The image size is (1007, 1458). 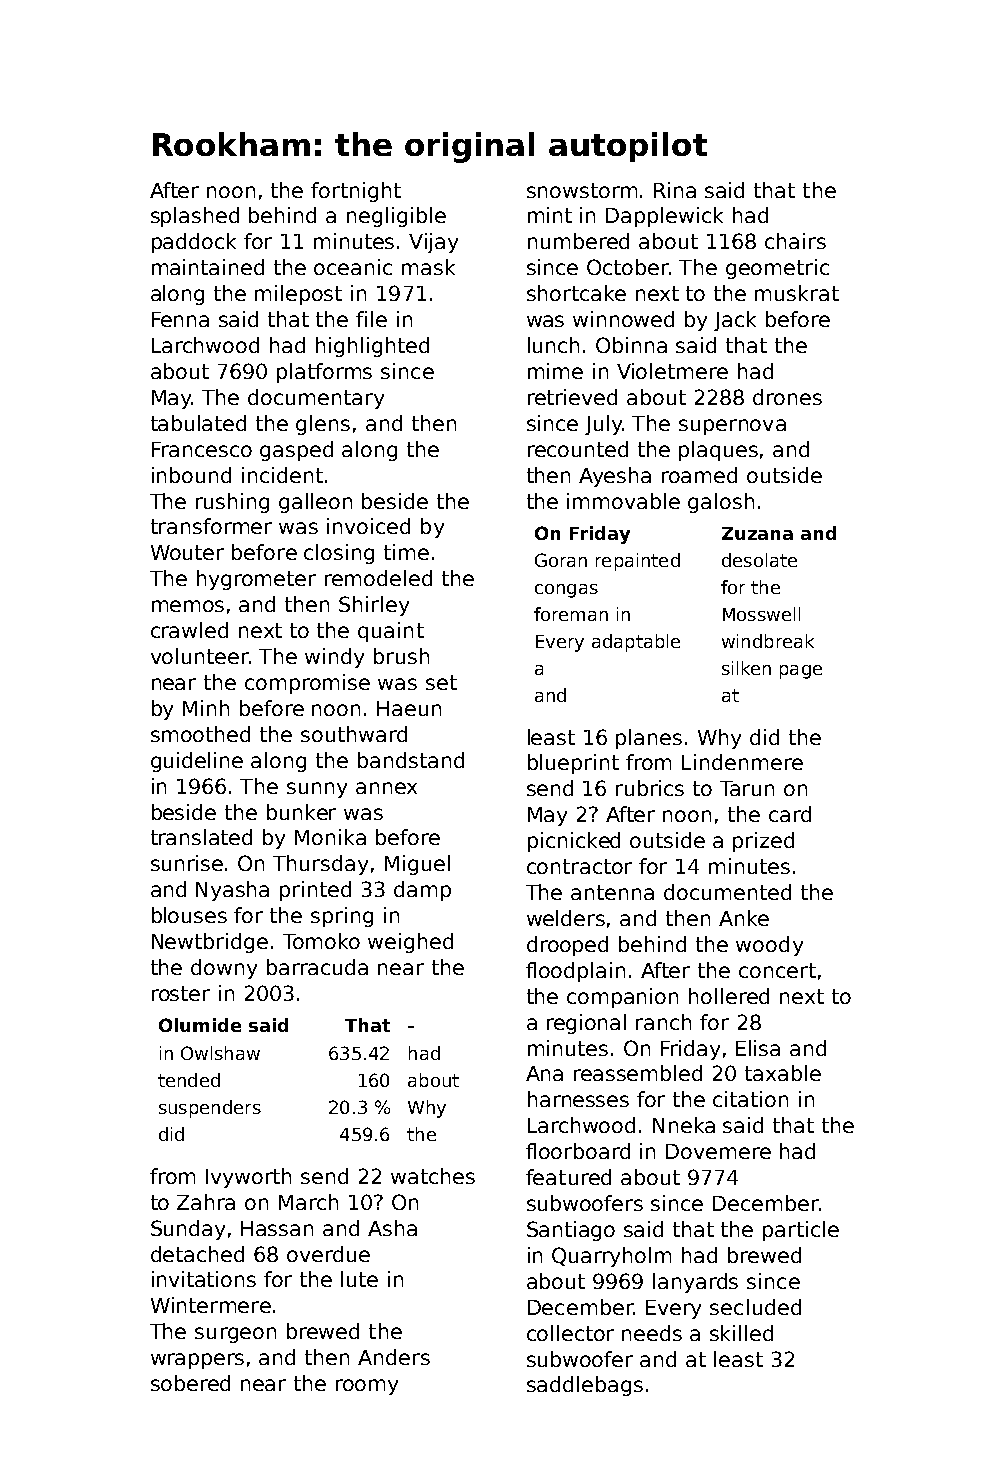 What do you see at coordinates (582, 190) in the screenshot?
I see `snowstorm` at bounding box center [582, 190].
